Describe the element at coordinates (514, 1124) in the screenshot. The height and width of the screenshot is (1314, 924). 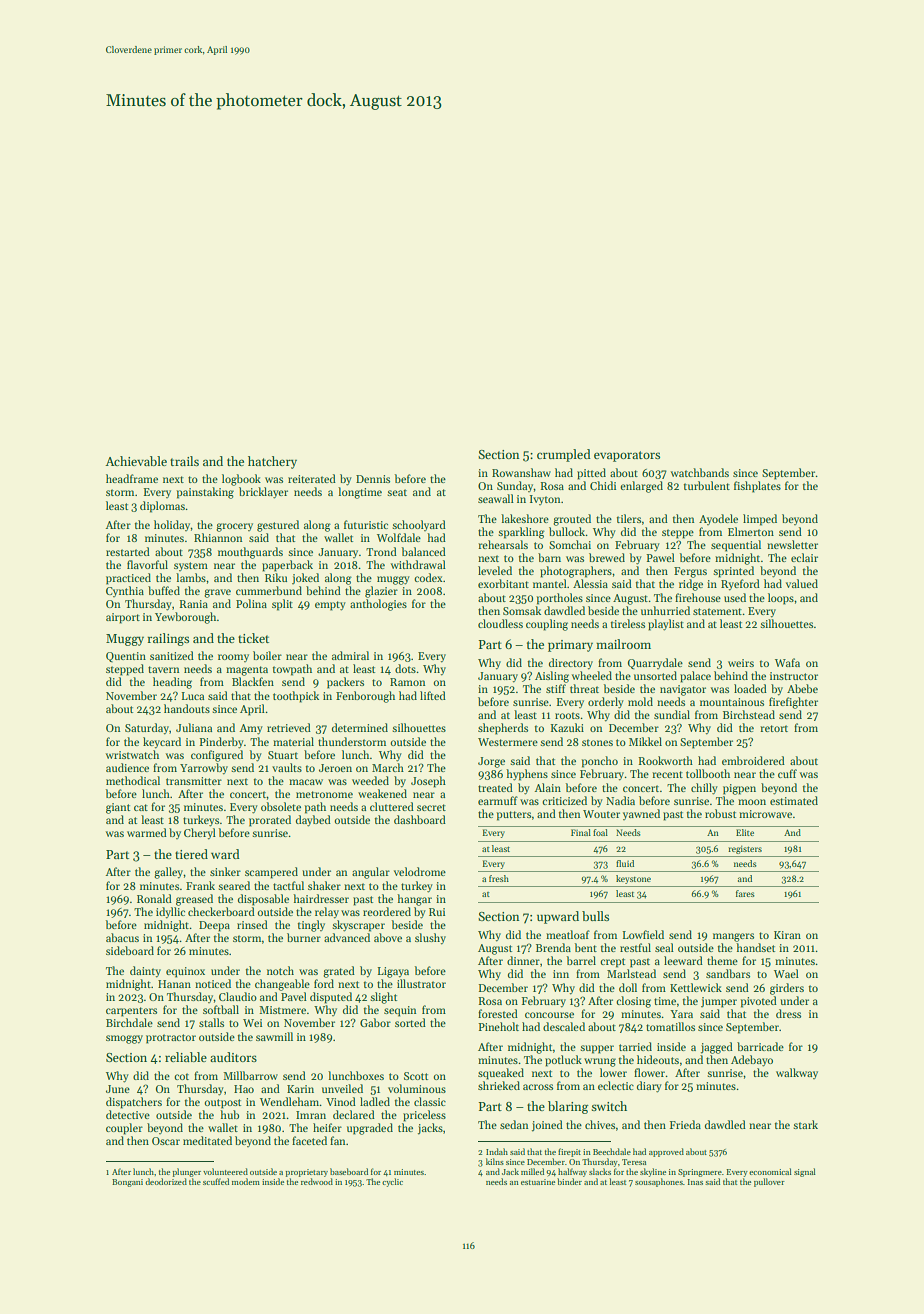
I see `sedan` at that location.
